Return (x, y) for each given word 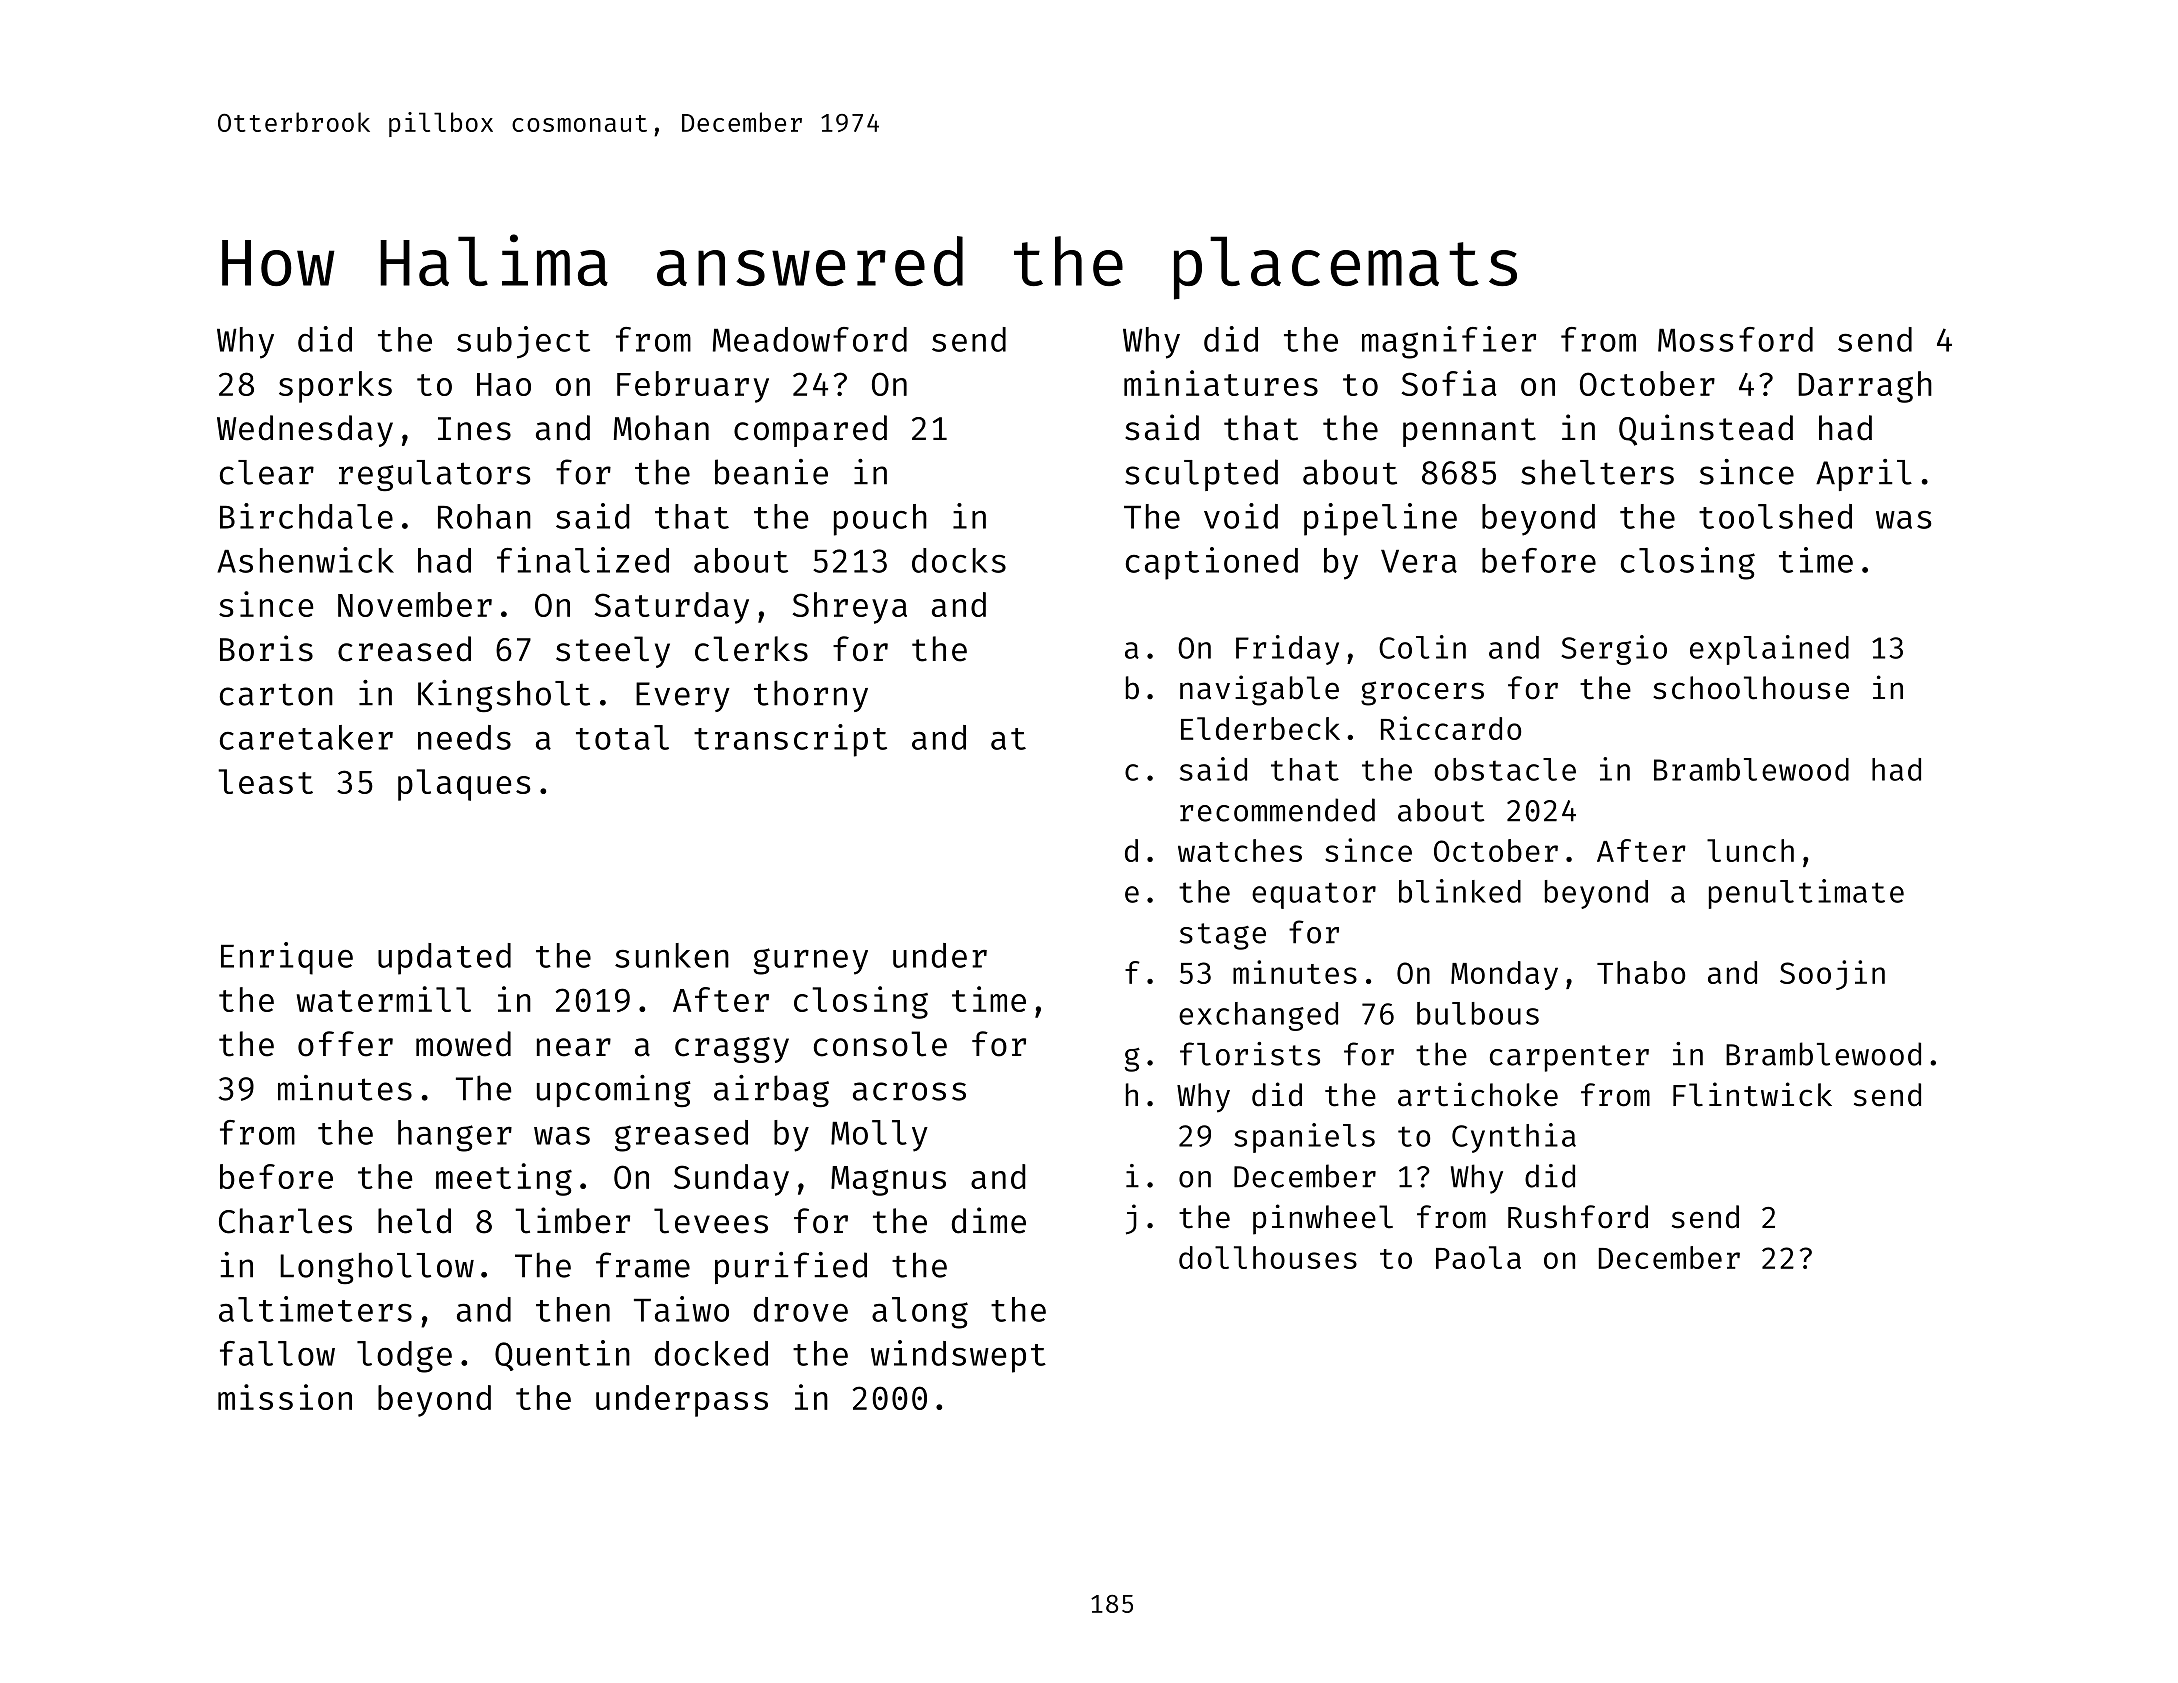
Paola (1478, 1257)
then (573, 1309)
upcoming (614, 1091)
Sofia (1449, 383)
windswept (958, 1356)
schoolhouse (1751, 688)
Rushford (1578, 1217)
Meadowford (810, 339)
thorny (811, 696)
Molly (879, 1136)
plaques (464, 785)
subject (523, 342)
